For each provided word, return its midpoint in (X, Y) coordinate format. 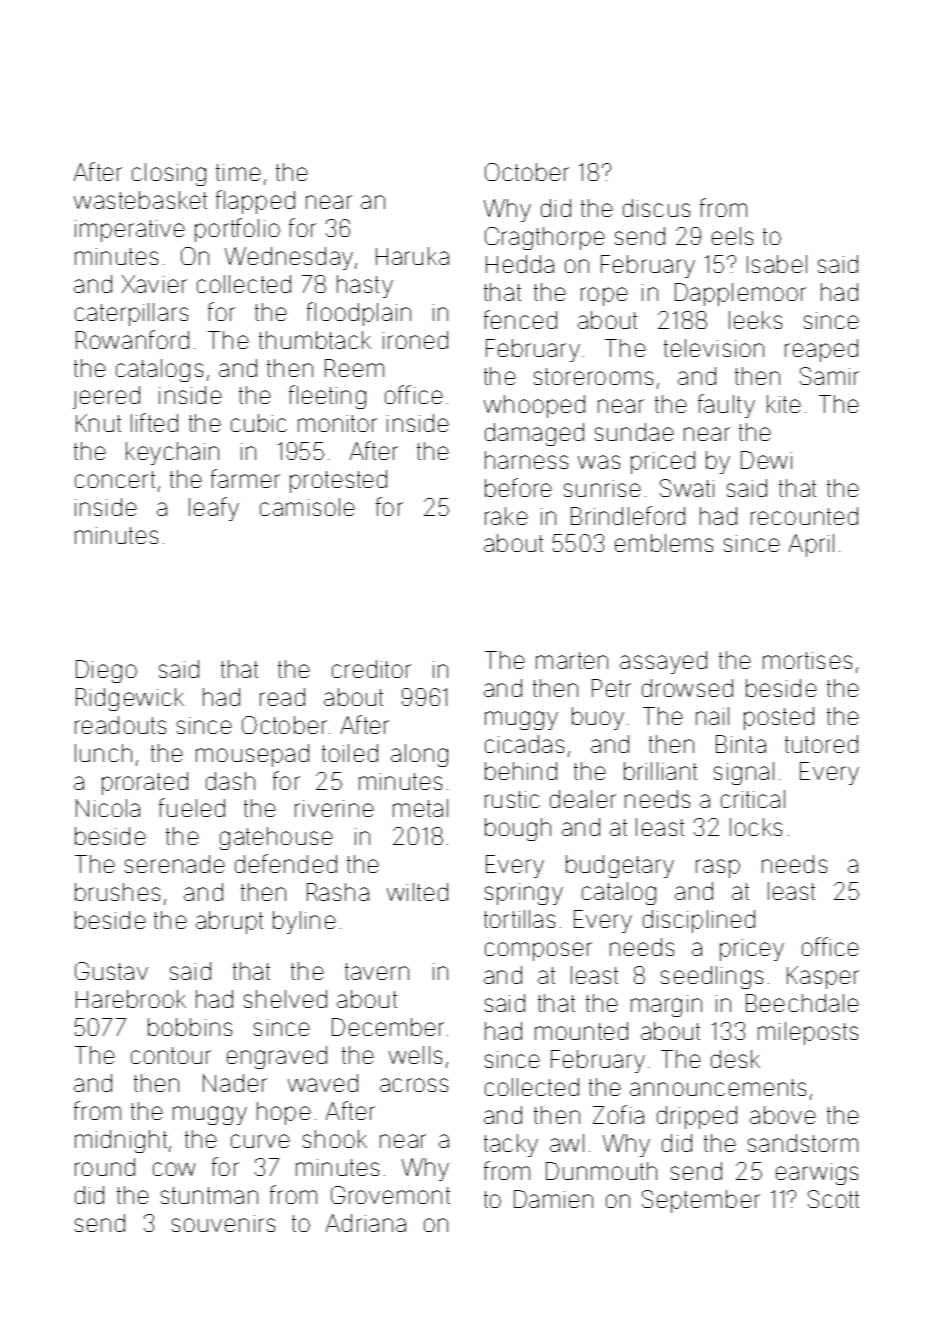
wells (415, 1055)
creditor (371, 669)
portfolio (237, 230)
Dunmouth (601, 1171)
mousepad (252, 755)
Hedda (520, 264)
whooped (534, 406)
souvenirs (223, 1223)
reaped (821, 350)
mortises (807, 660)
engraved (277, 1057)
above (783, 1115)
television (714, 348)
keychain (172, 453)
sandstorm (803, 1143)
